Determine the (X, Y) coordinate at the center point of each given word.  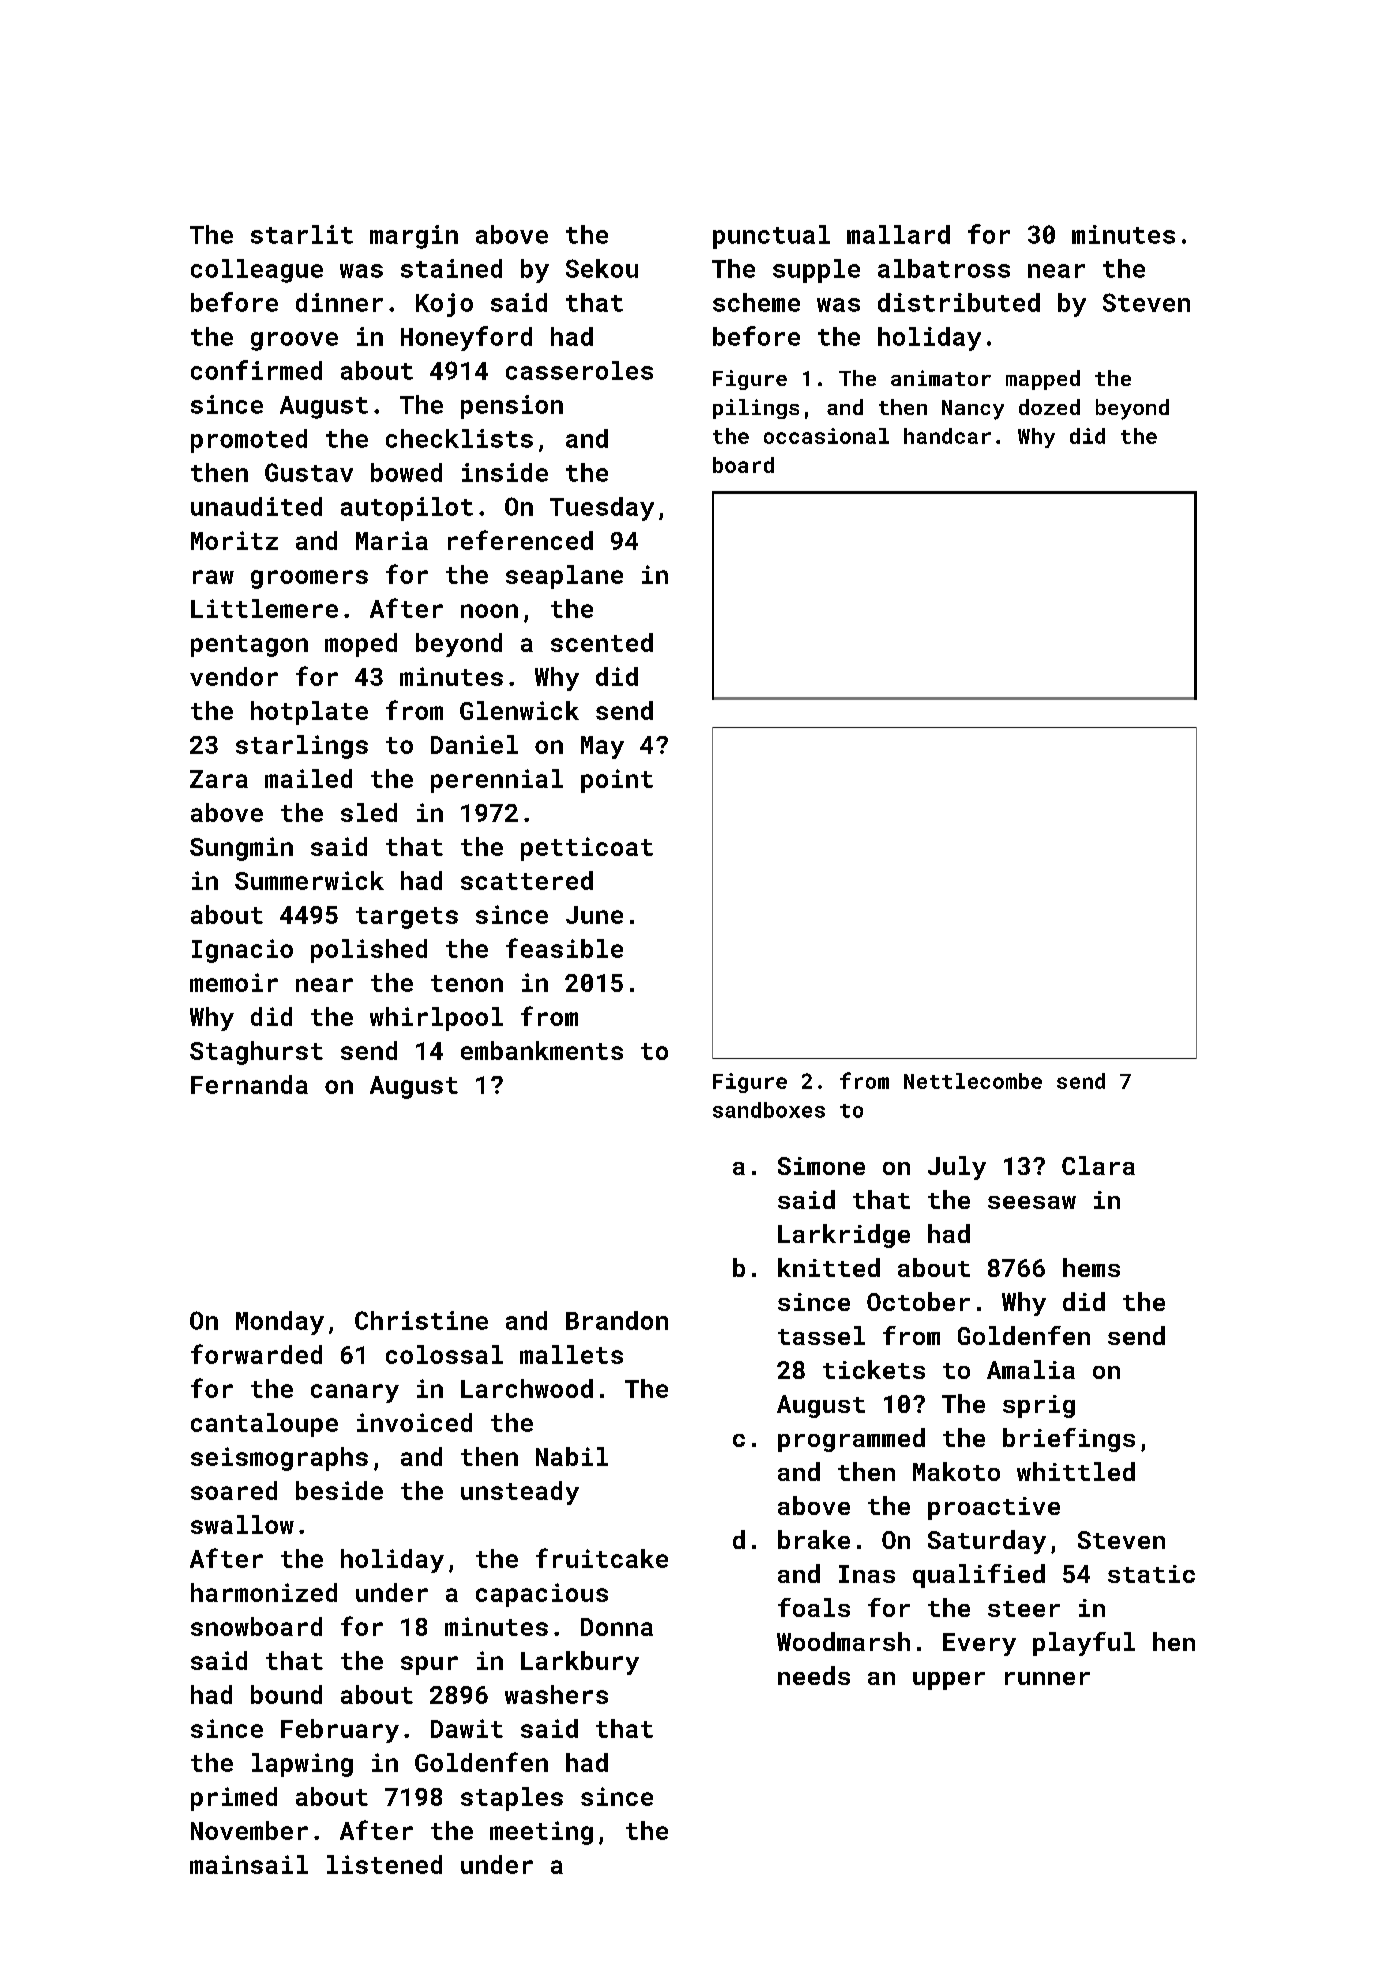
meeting (541, 1833)
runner (1047, 1678)
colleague (257, 271)
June (594, 915)
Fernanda (249, 1084)
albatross (944, 268)
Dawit (467, 1728)
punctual (771, 237)
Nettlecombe (973, 1081)
